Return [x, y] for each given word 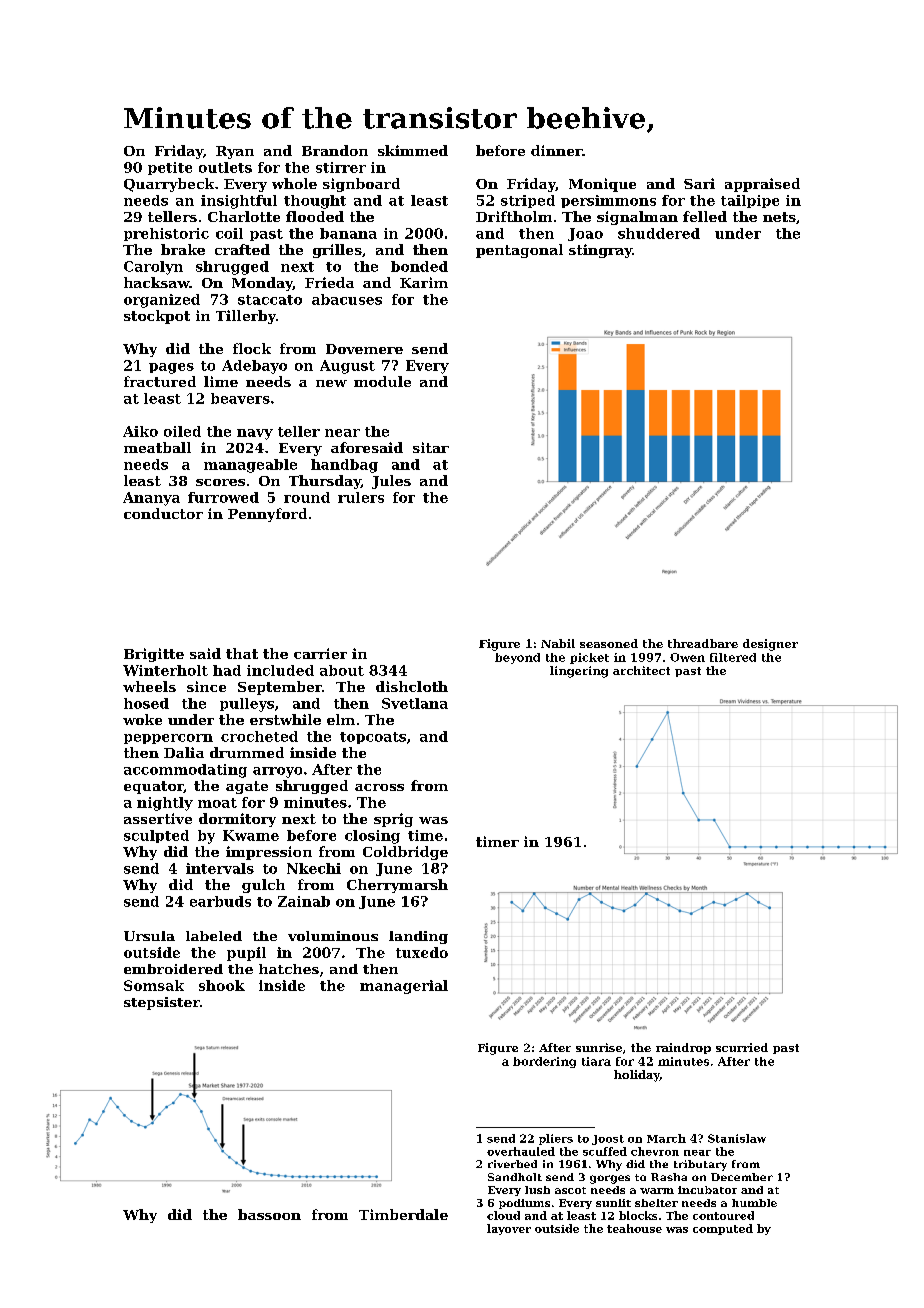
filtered [733, 657]
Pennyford [267, 515]
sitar [431, 447]
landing [418, 937]
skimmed [413, 150]
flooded [315, 216]
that [242, 653]
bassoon [269, 1214]
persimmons [608, 201]
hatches [289, 969]
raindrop [683, 1048]
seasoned [609, 643]
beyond [517, 658]
